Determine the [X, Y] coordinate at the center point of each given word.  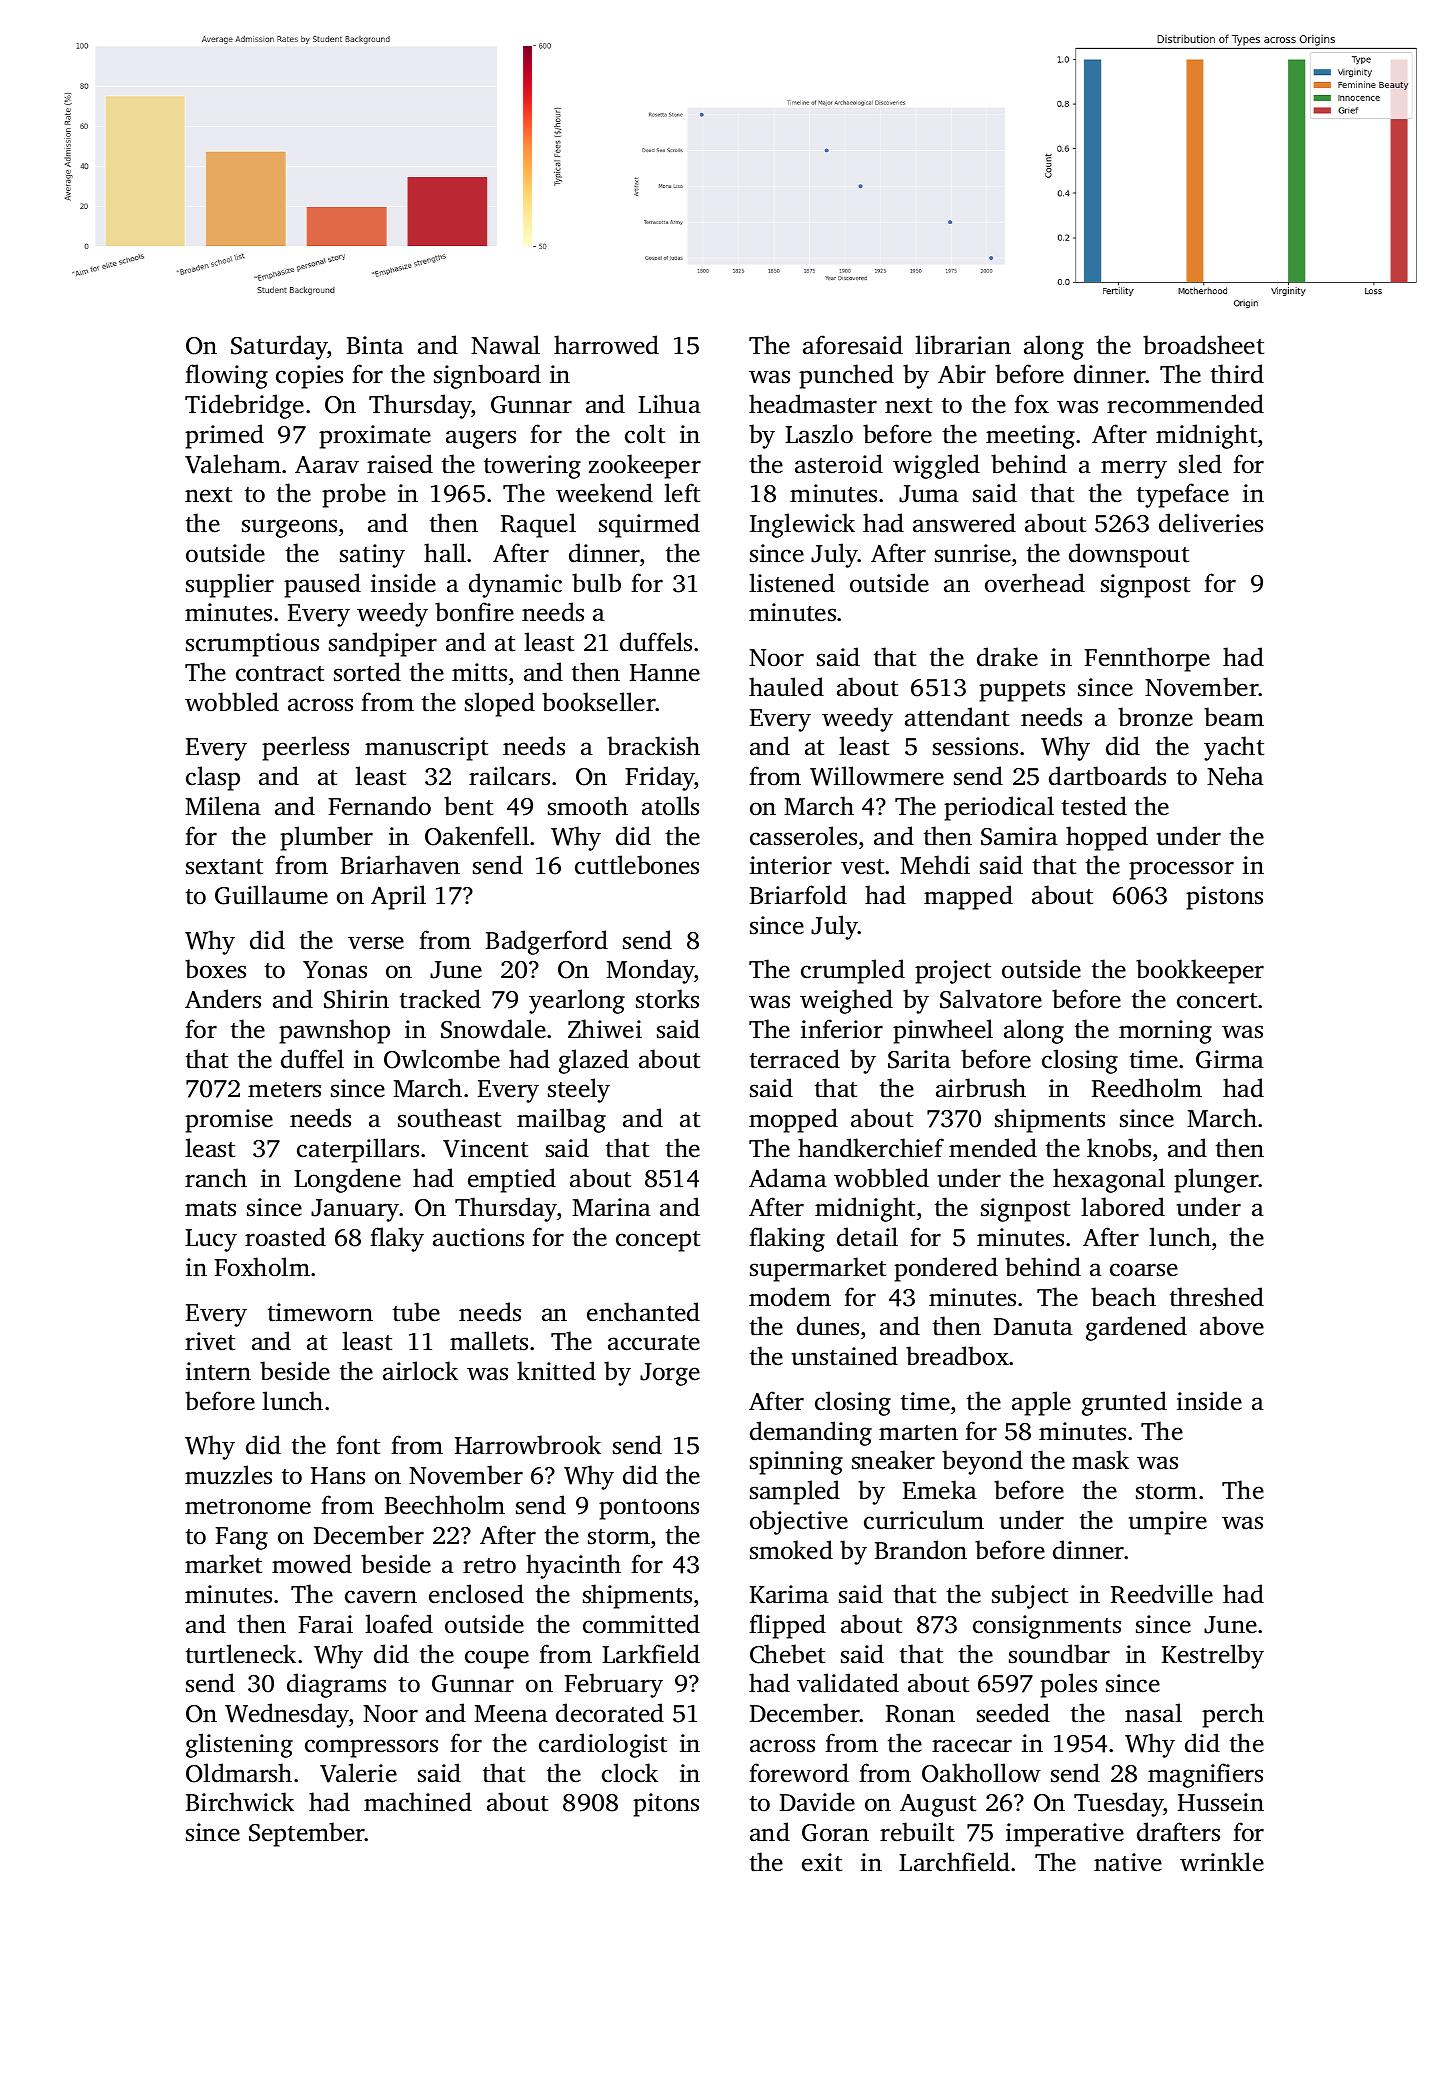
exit [822, 1862]
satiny [372, 556]
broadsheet [1203, 345]
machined [418, 1802]
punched [846, 376]
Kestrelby [1213, 1656]
